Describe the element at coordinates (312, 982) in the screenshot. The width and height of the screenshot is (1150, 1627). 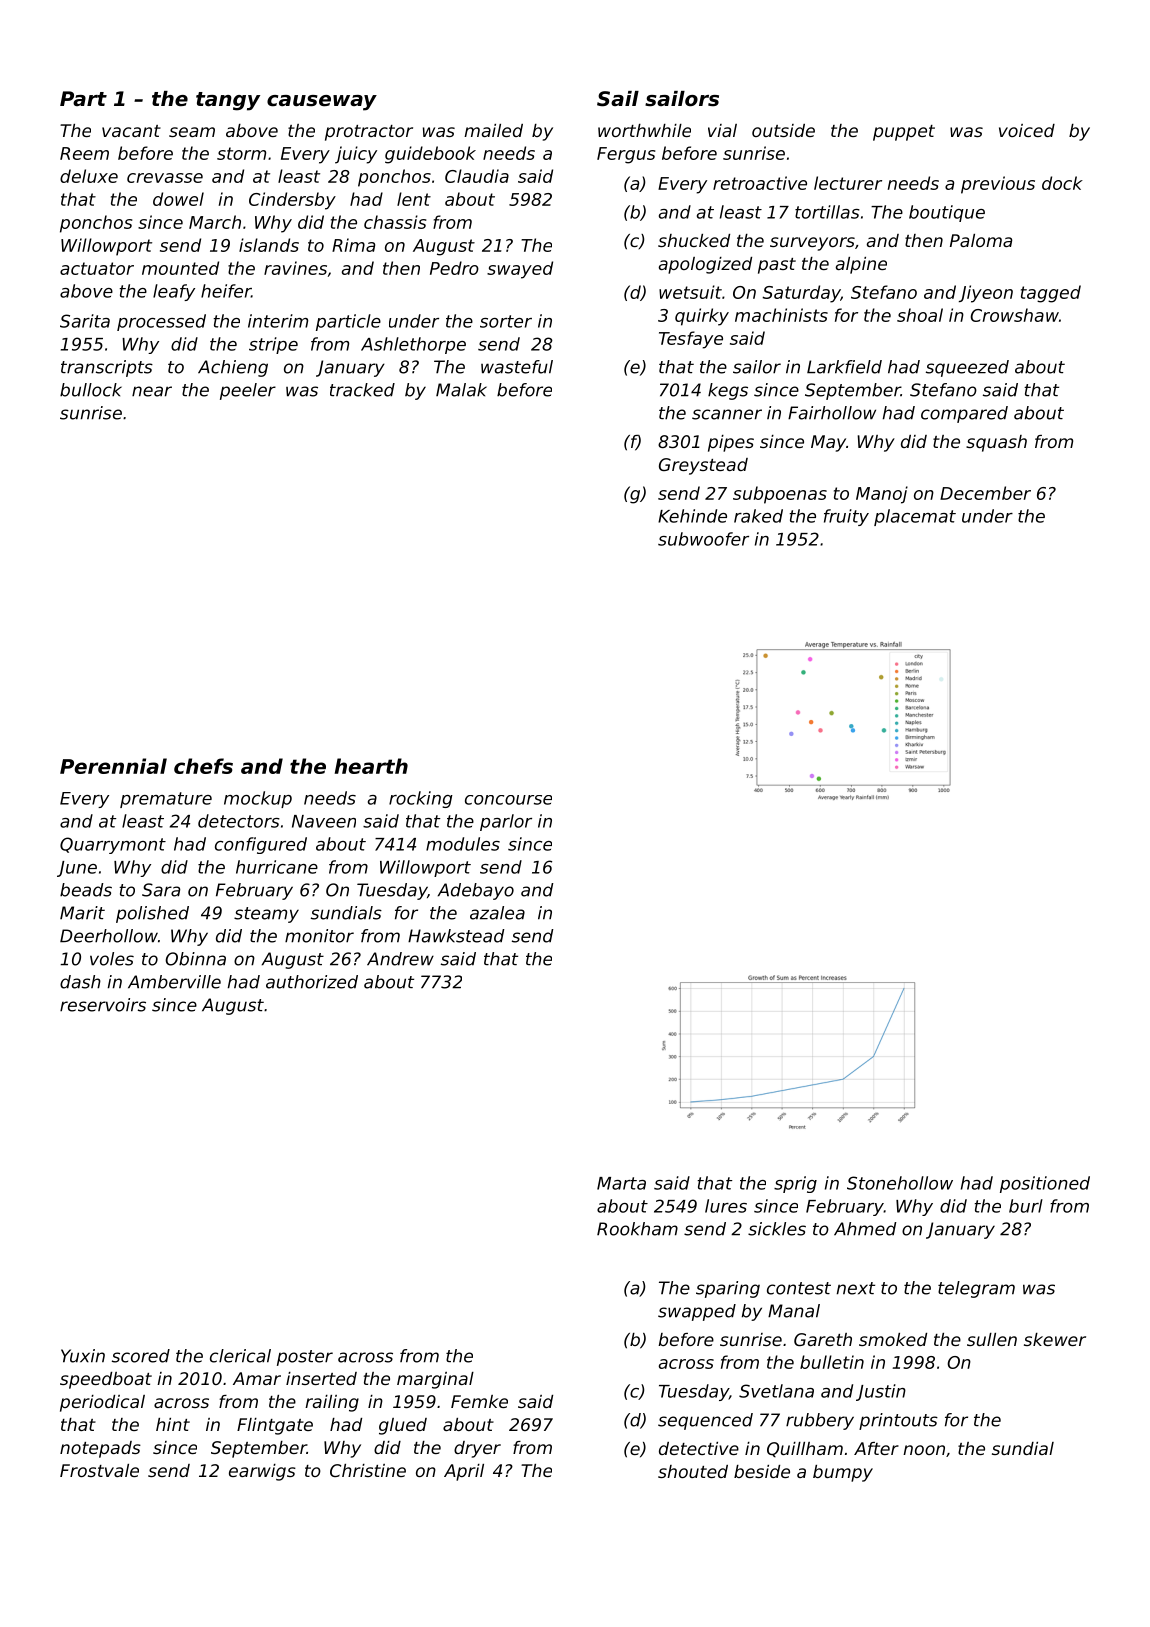
I see `authorized` at that location.
